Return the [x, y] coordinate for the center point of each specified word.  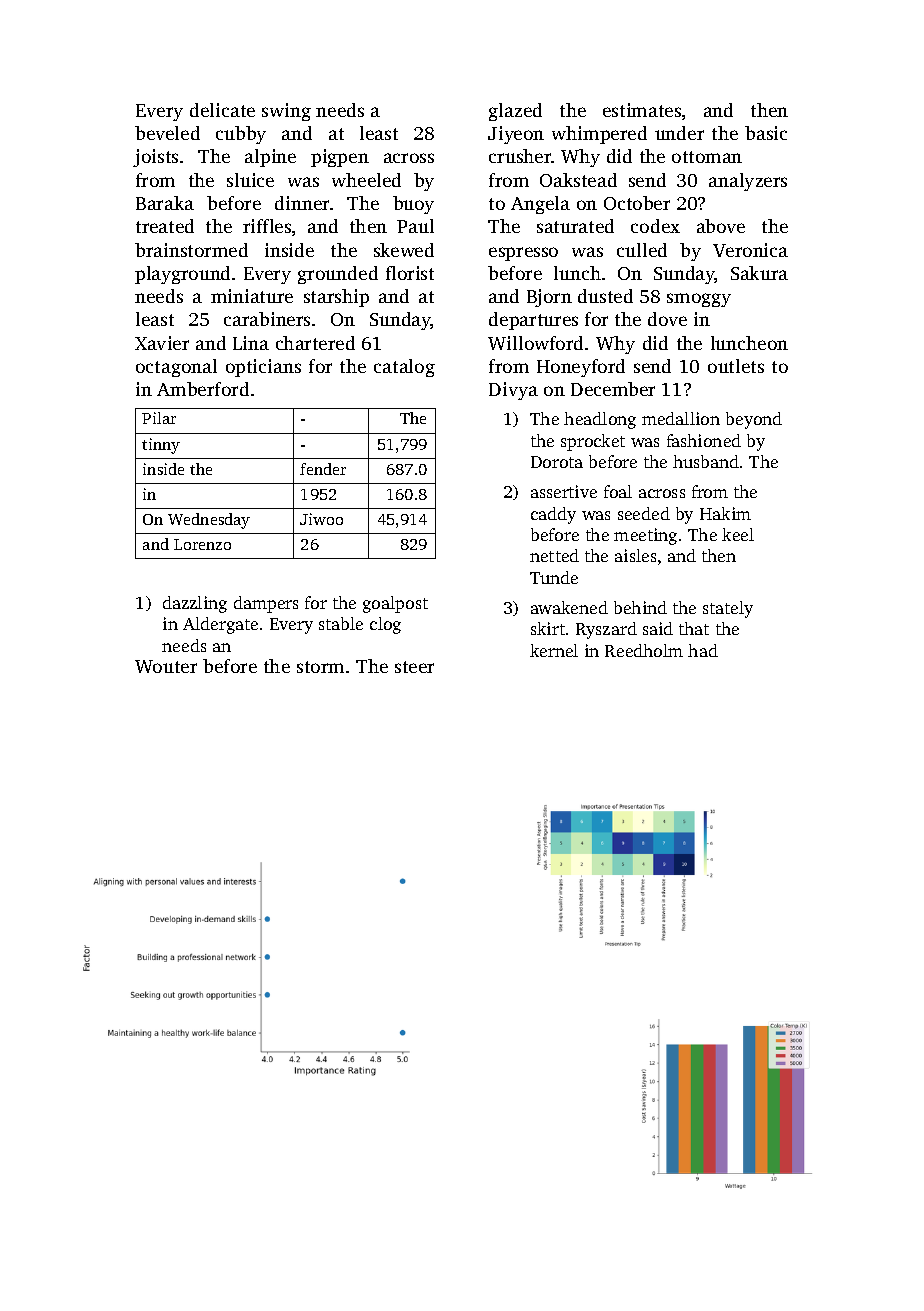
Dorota [557, 462]
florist [410, 273]
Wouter [166, 666]
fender [323, 469]
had [703, 650]
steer [414, 667]
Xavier [162, 343]
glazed [515, 112]
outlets [736, 366]
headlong [600, 420]
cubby [241, 135]
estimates [642, 110]
